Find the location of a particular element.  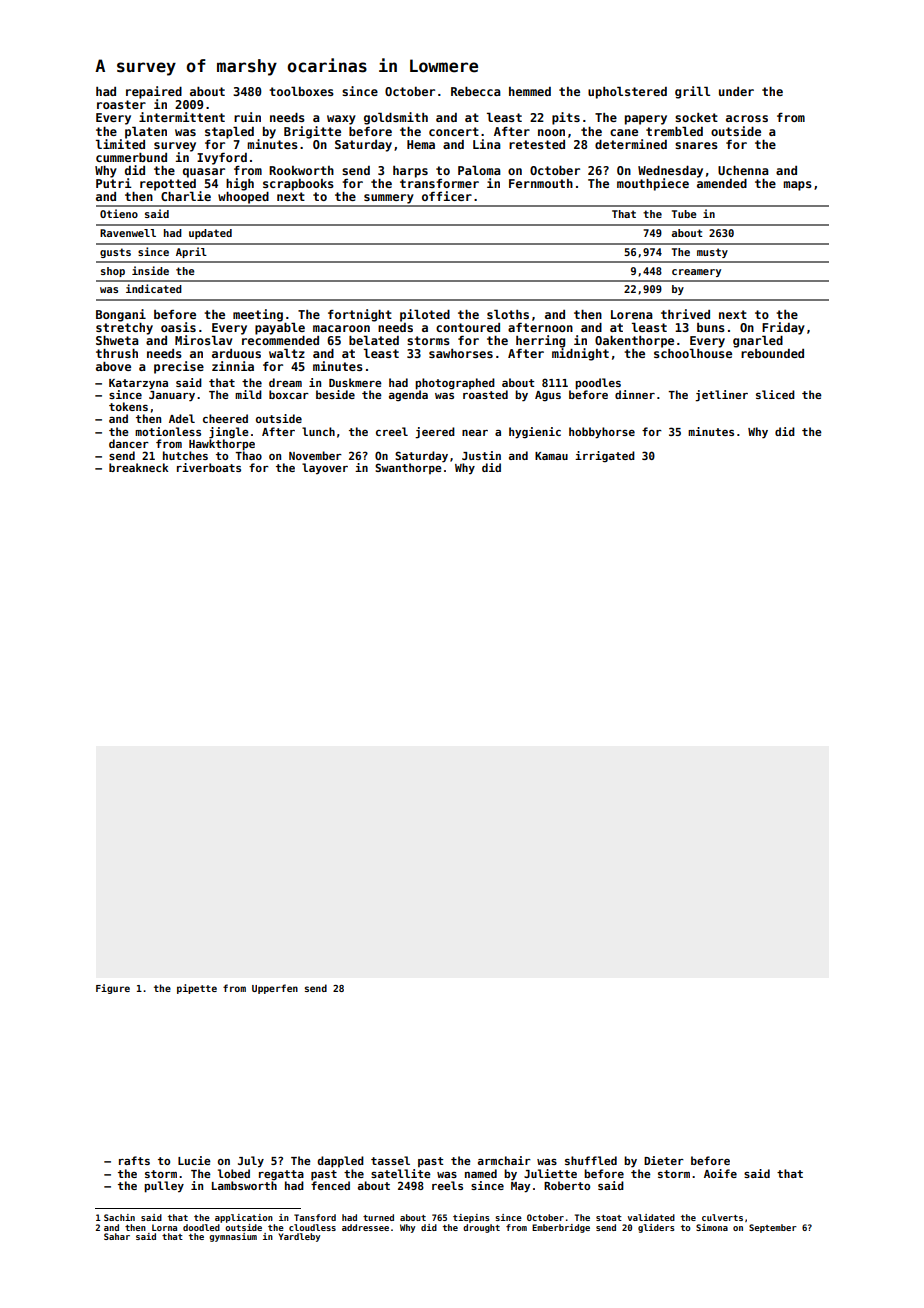

beside is located at coordinates (335, 394).
